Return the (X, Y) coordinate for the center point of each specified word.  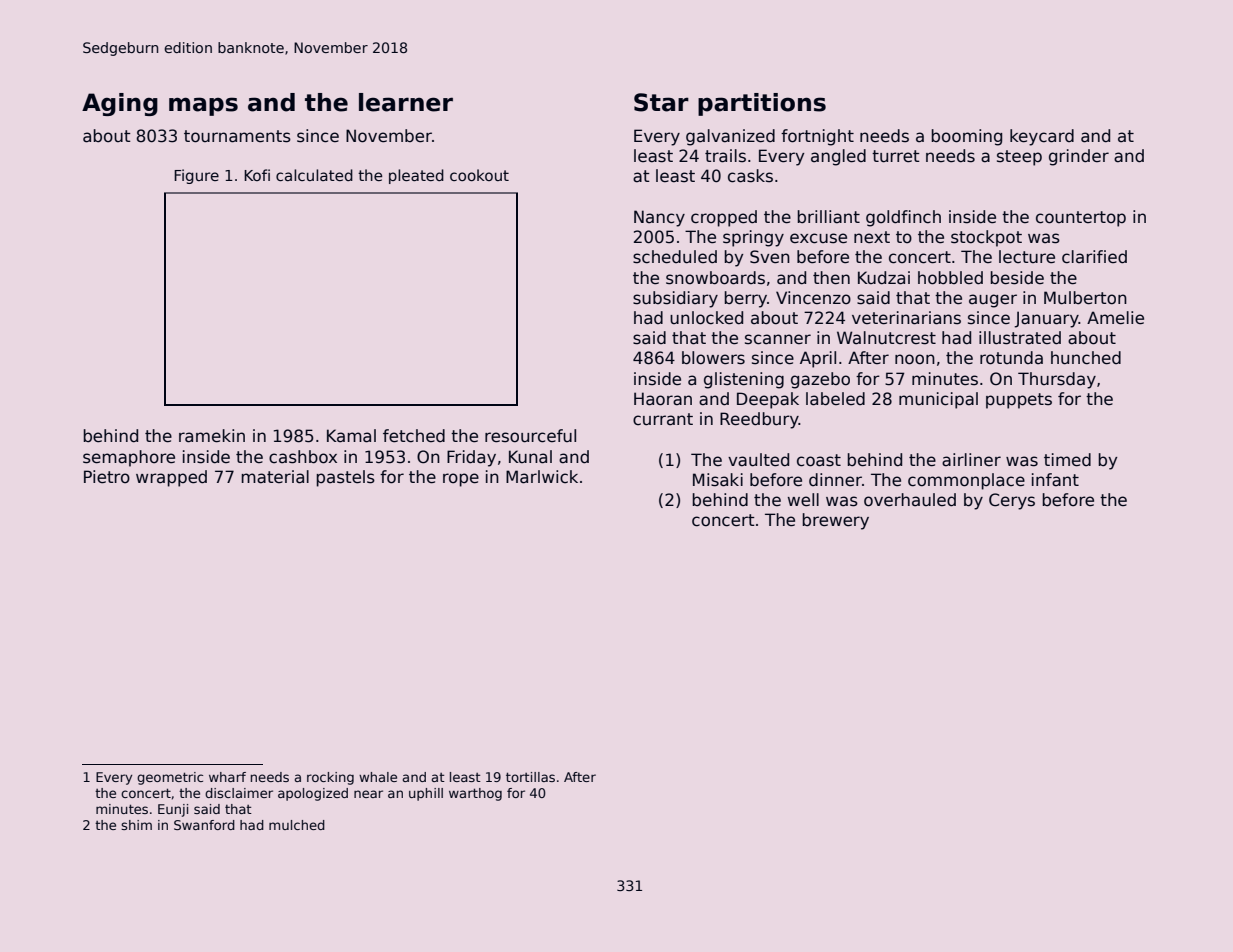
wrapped (171, 478)
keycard (1042, 137)
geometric (170, 778)
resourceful (530, 436)
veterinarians (906, 318)
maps (203, 106)
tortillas (530, 777)
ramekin (212, 436)
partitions (762, 104)
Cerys (1012, 501)
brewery (835, 521)
